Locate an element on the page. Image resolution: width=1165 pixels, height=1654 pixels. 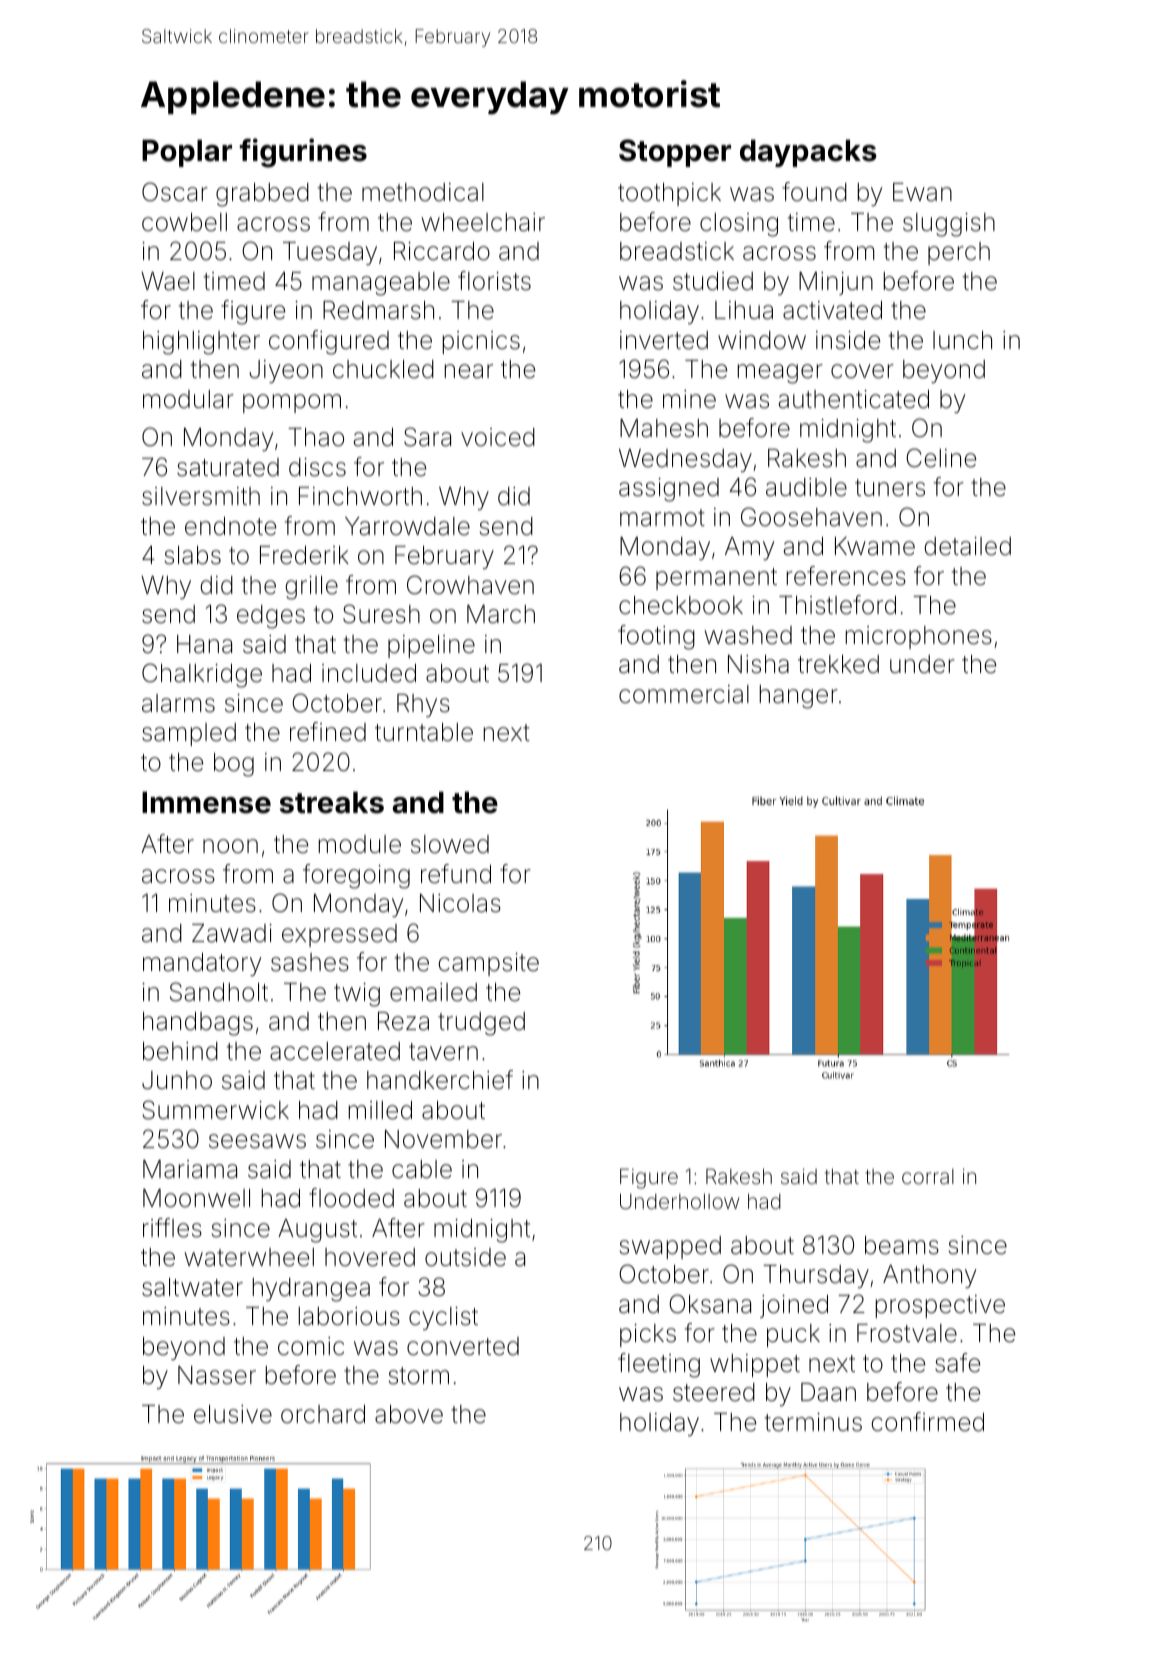
Mahesh is located at coordinates (664, 428).
